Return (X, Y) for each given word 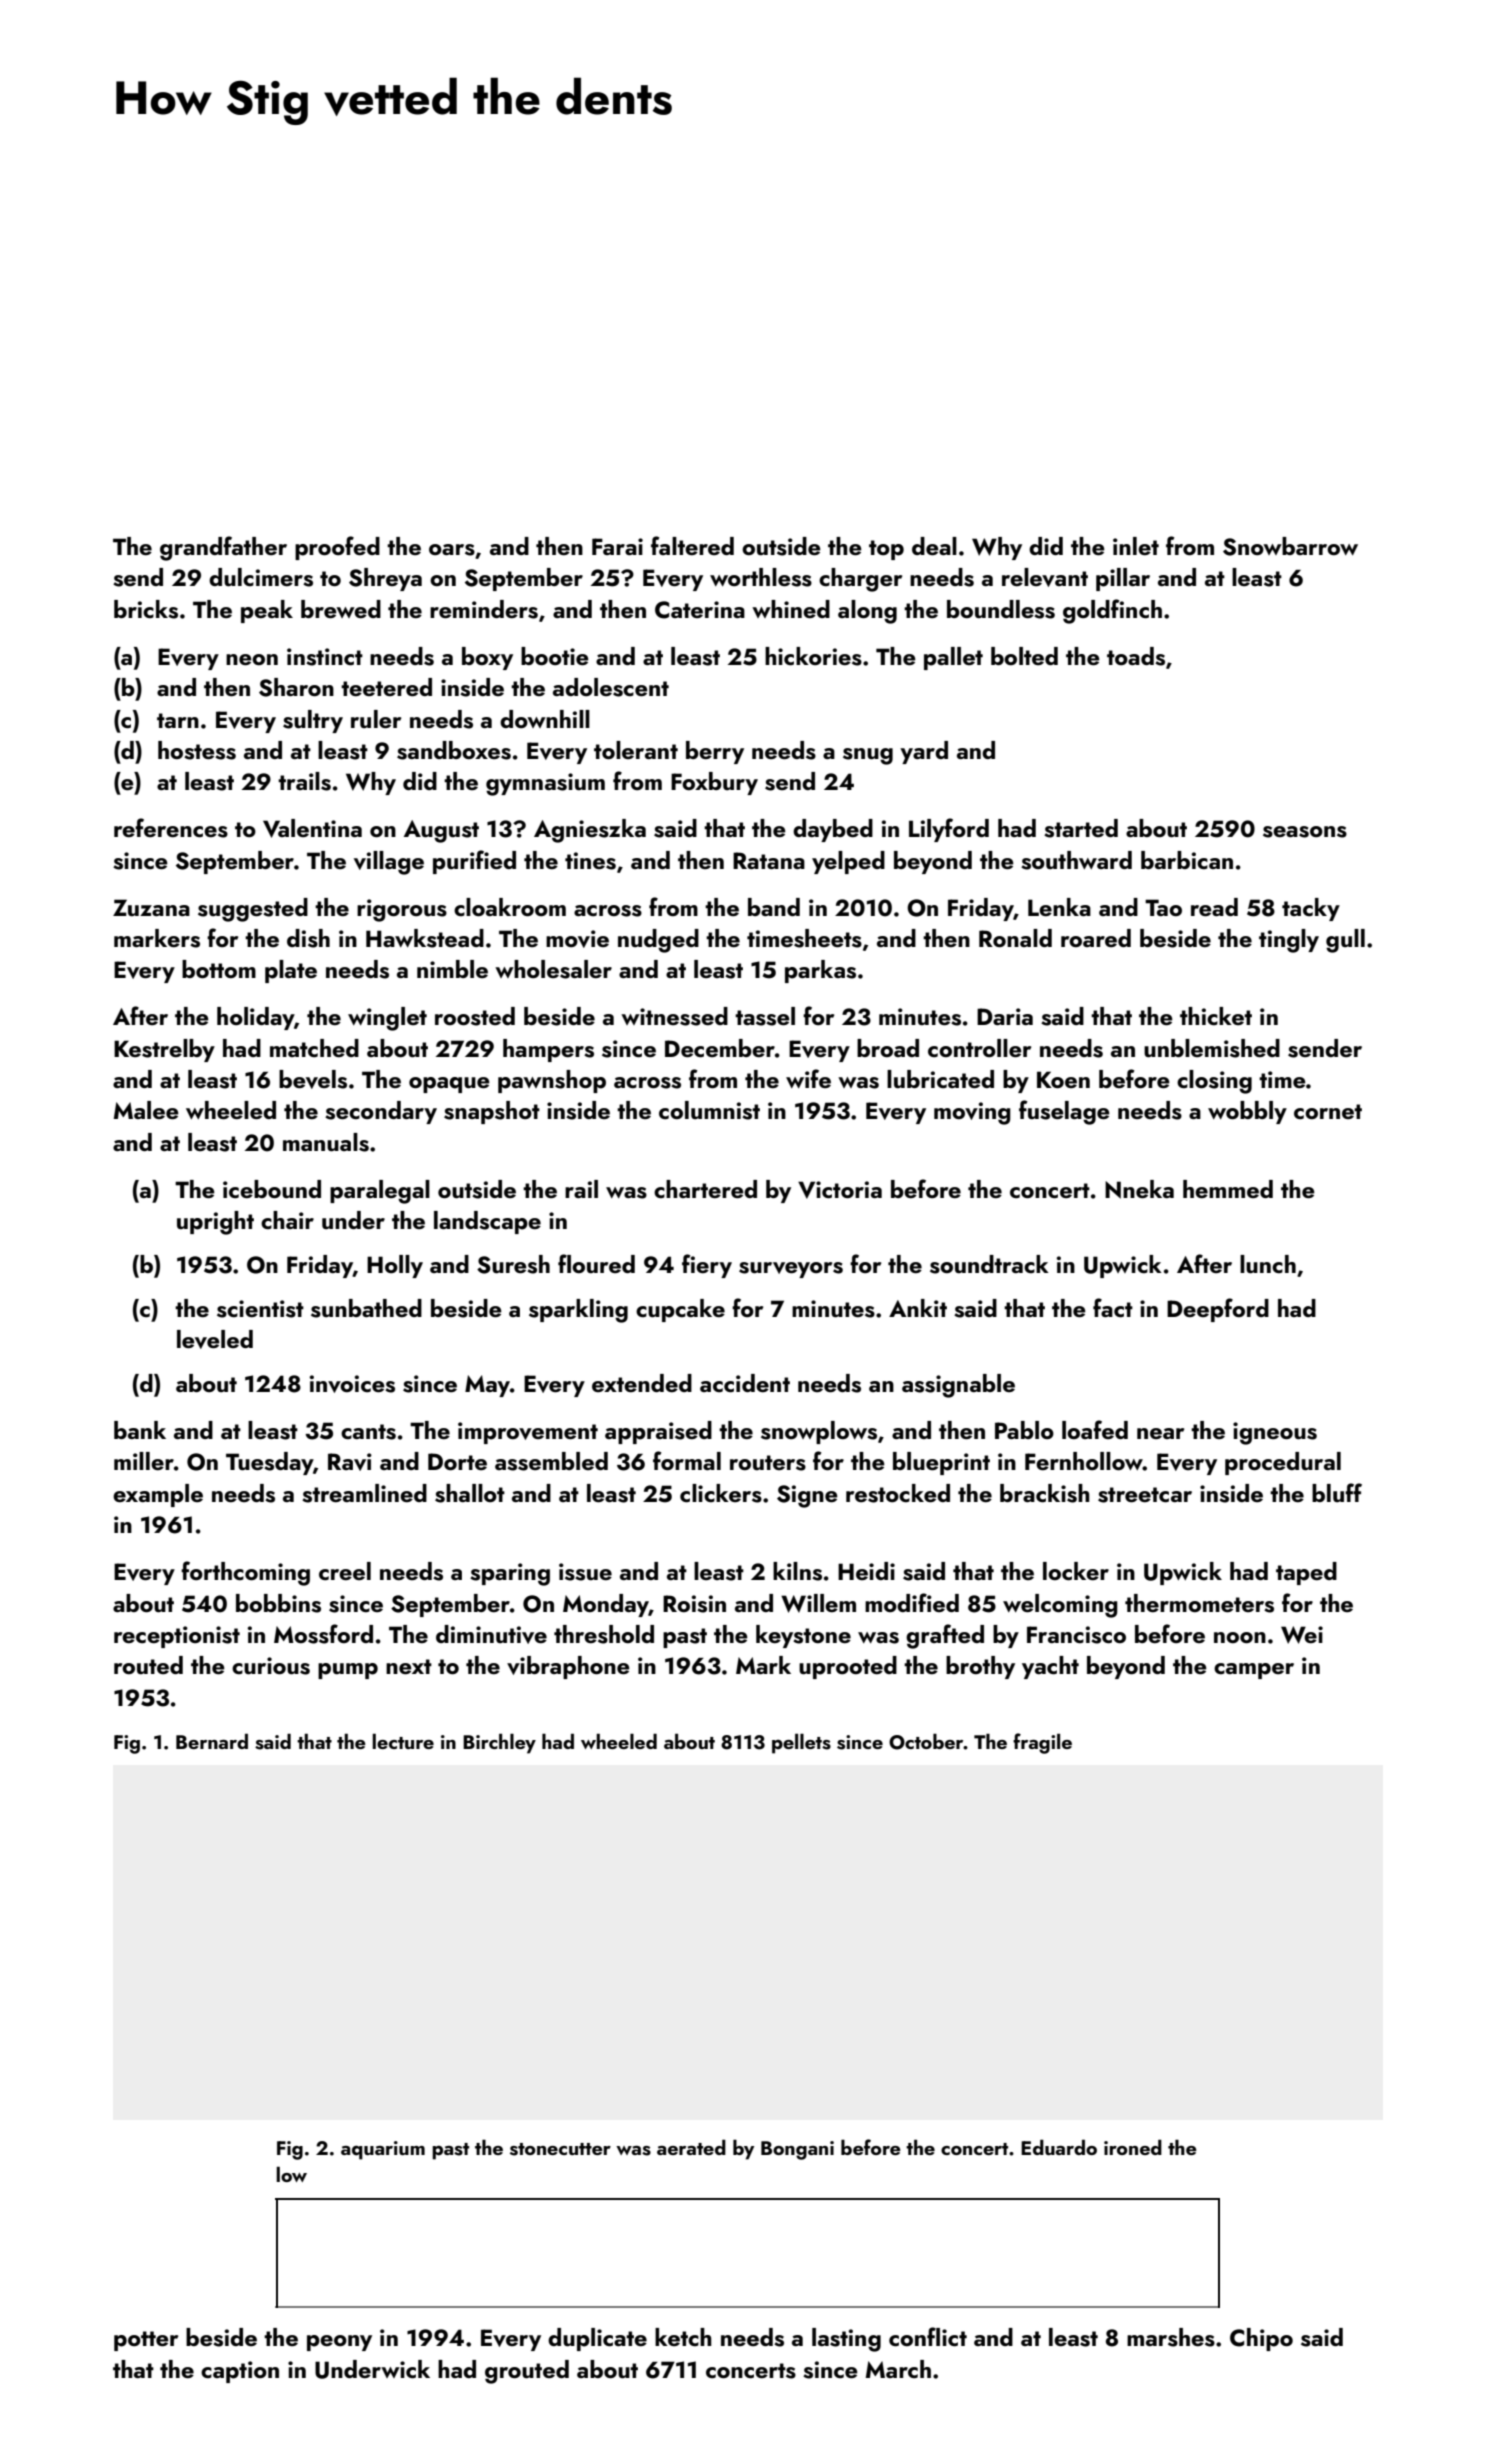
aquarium (383, 2150)
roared (1096, 938)
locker (1076, 1571)
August (441, 831)
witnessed (674, 1016)
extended (642, 1383)
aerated (691, 2147)
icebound (272, 1189)
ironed (1133, 2147)
